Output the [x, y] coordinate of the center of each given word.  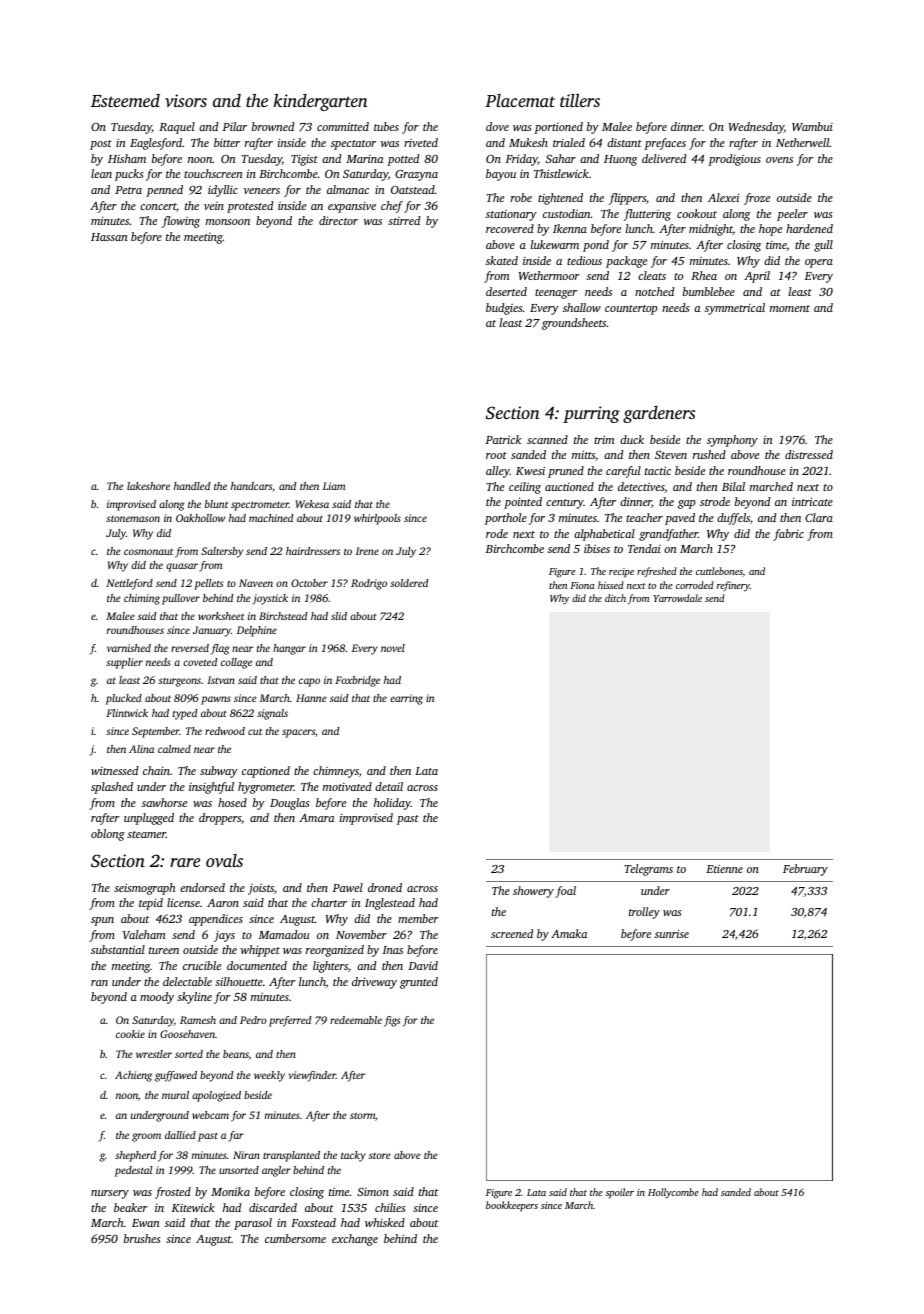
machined [271, 518]
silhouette [239, 981]
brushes [142, 1238]
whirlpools [377, 519]
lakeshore [148, 486]
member [418, 918]
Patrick [503, 439]
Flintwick [127, 713]
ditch [615, 598]
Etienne [724, 869]
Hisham [127, 158]
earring [406, 699]
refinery [733, 586]
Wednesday [756, 128]
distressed [809, 454]
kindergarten [321, 102]
